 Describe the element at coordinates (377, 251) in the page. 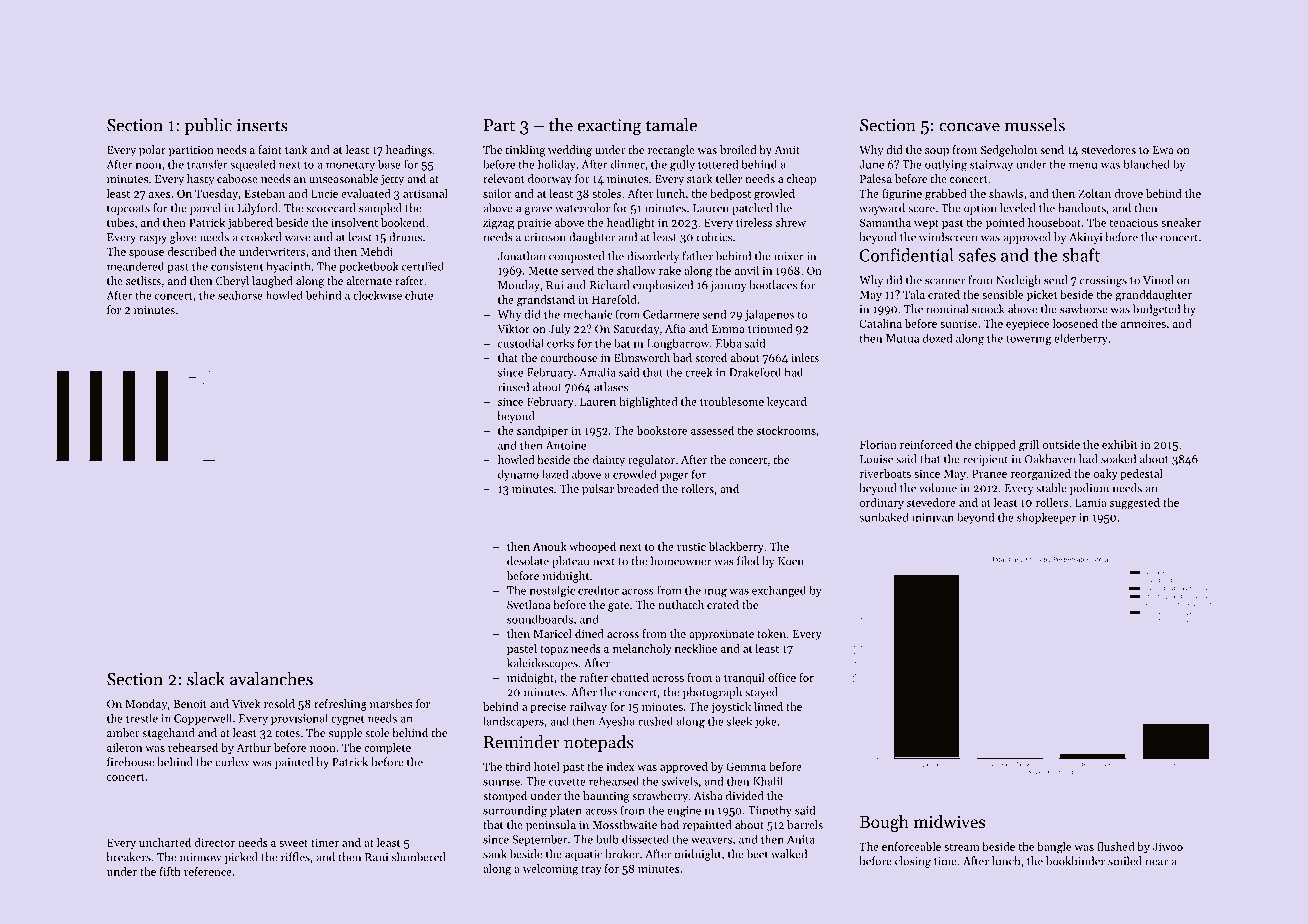

I see `Mehdi` at that location.
